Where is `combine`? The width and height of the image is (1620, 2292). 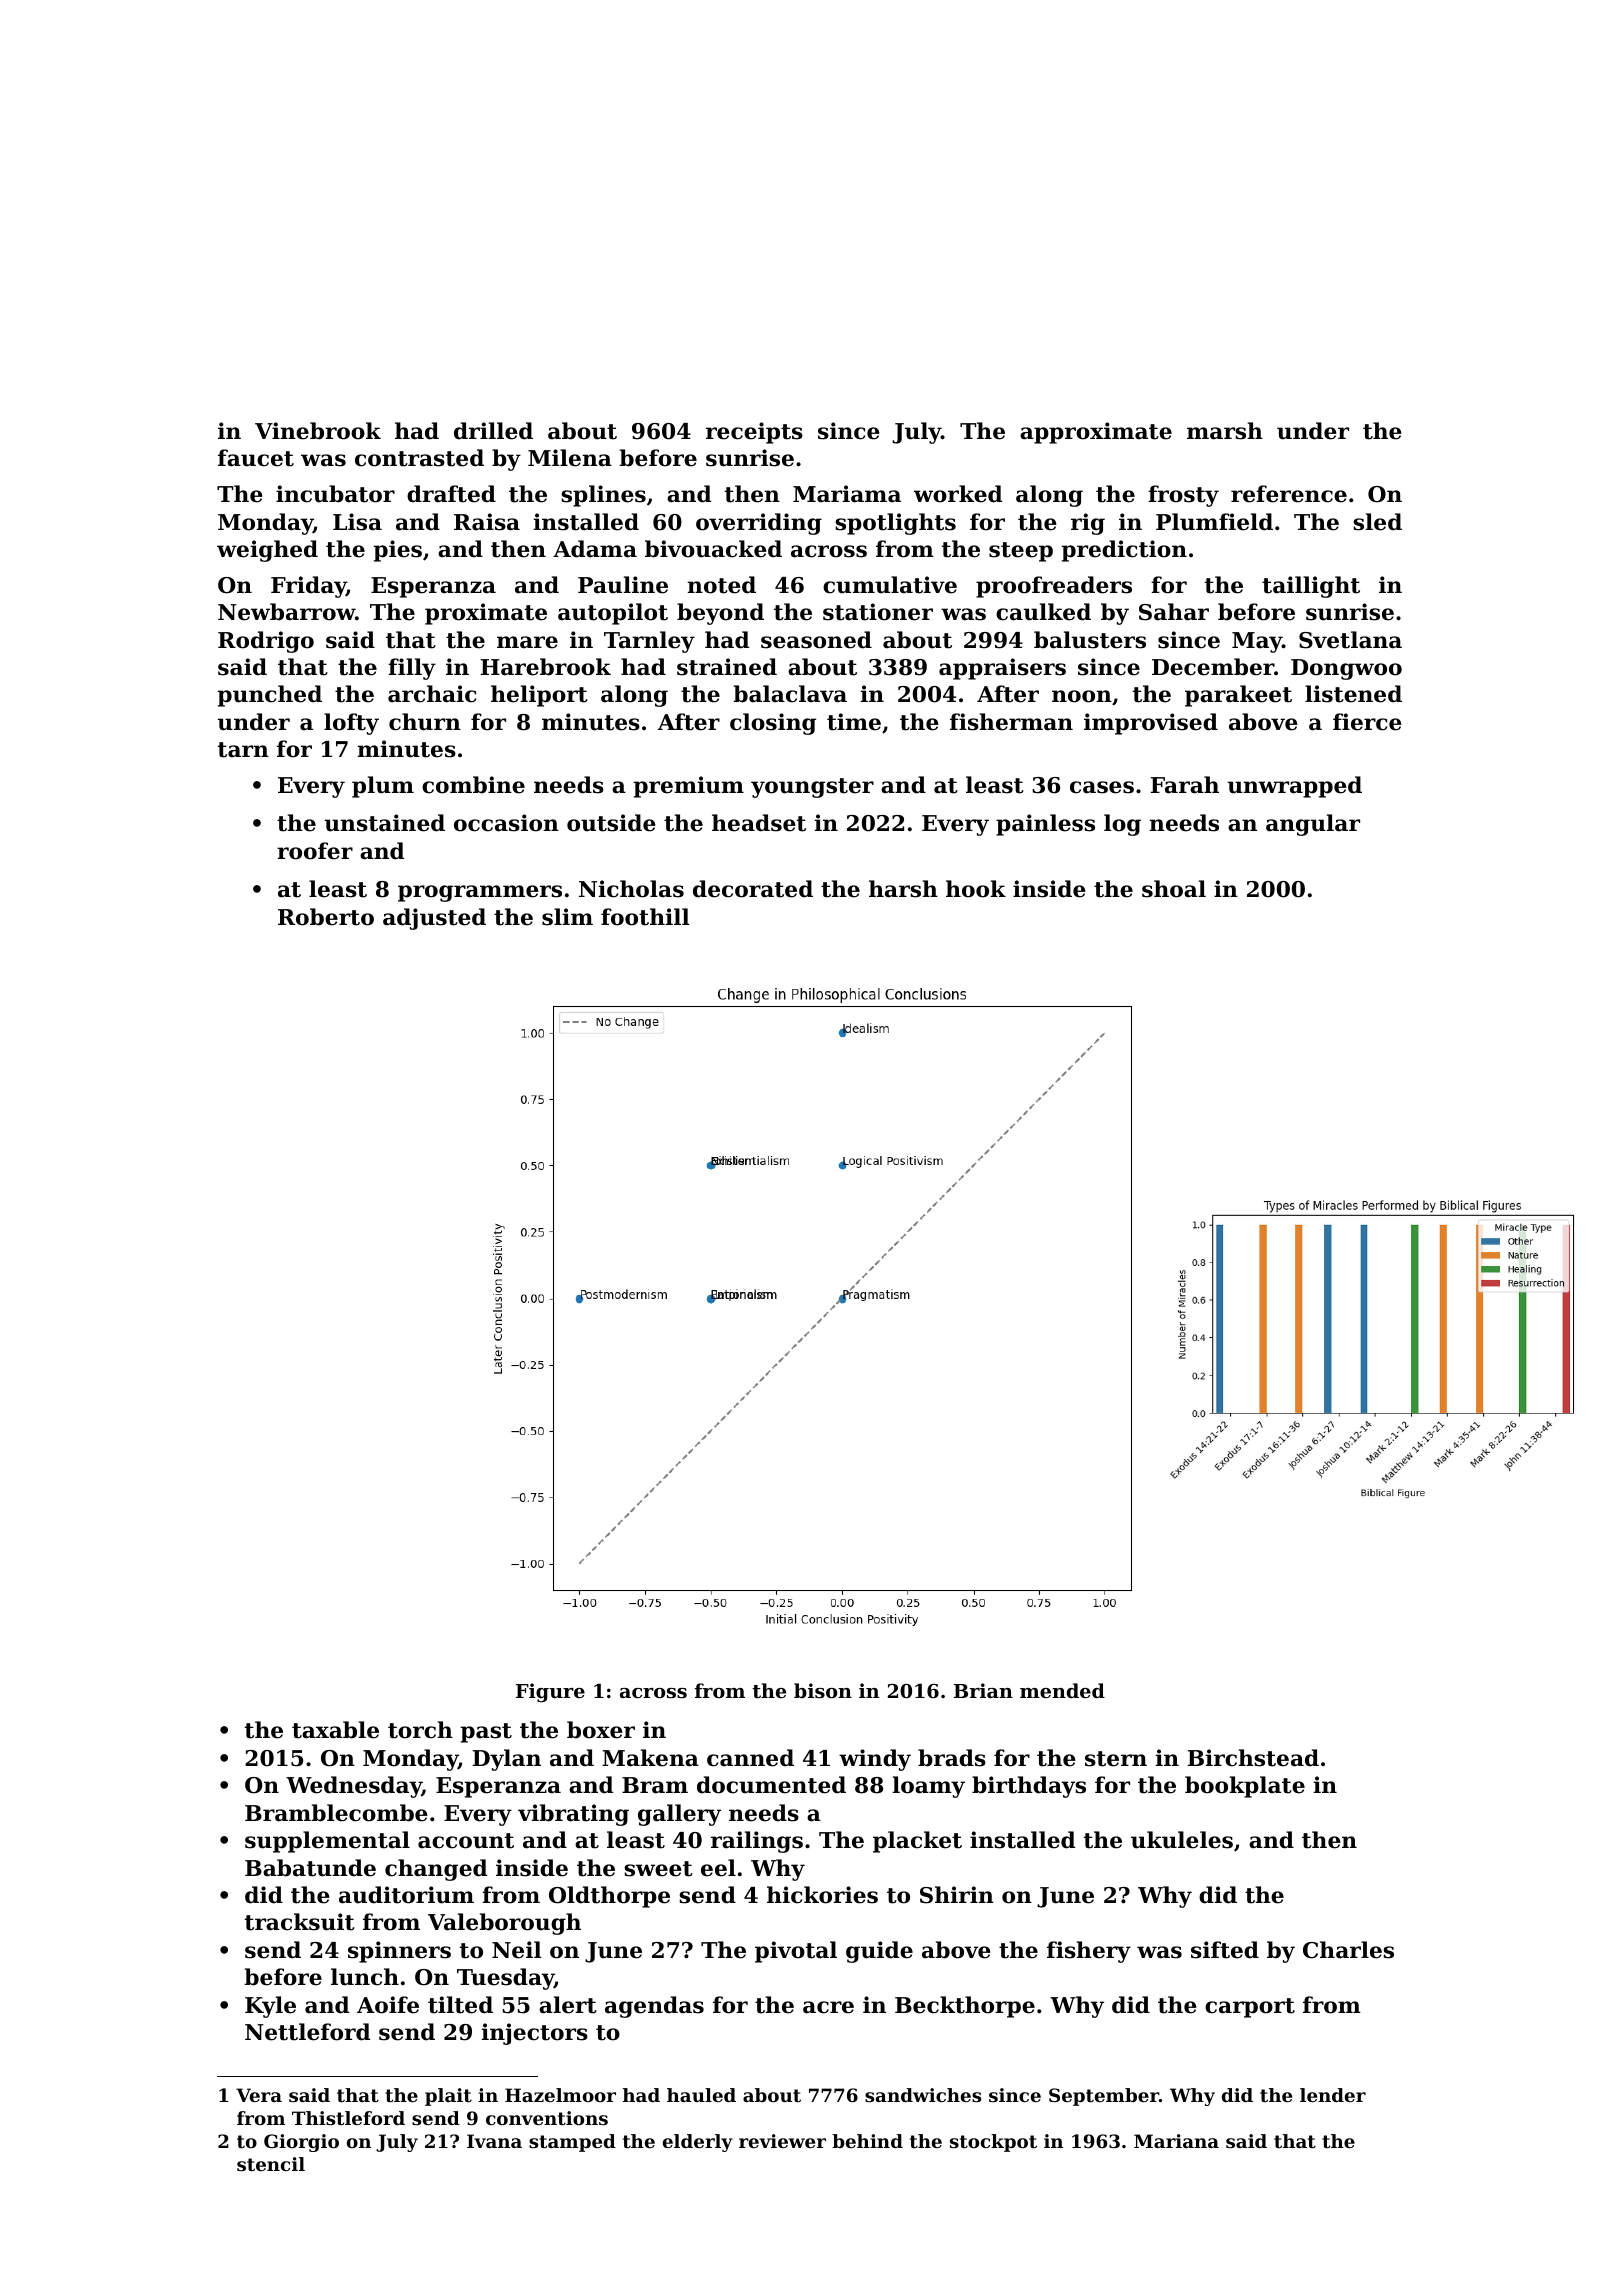
combine is located at coordinates (473, 785).
